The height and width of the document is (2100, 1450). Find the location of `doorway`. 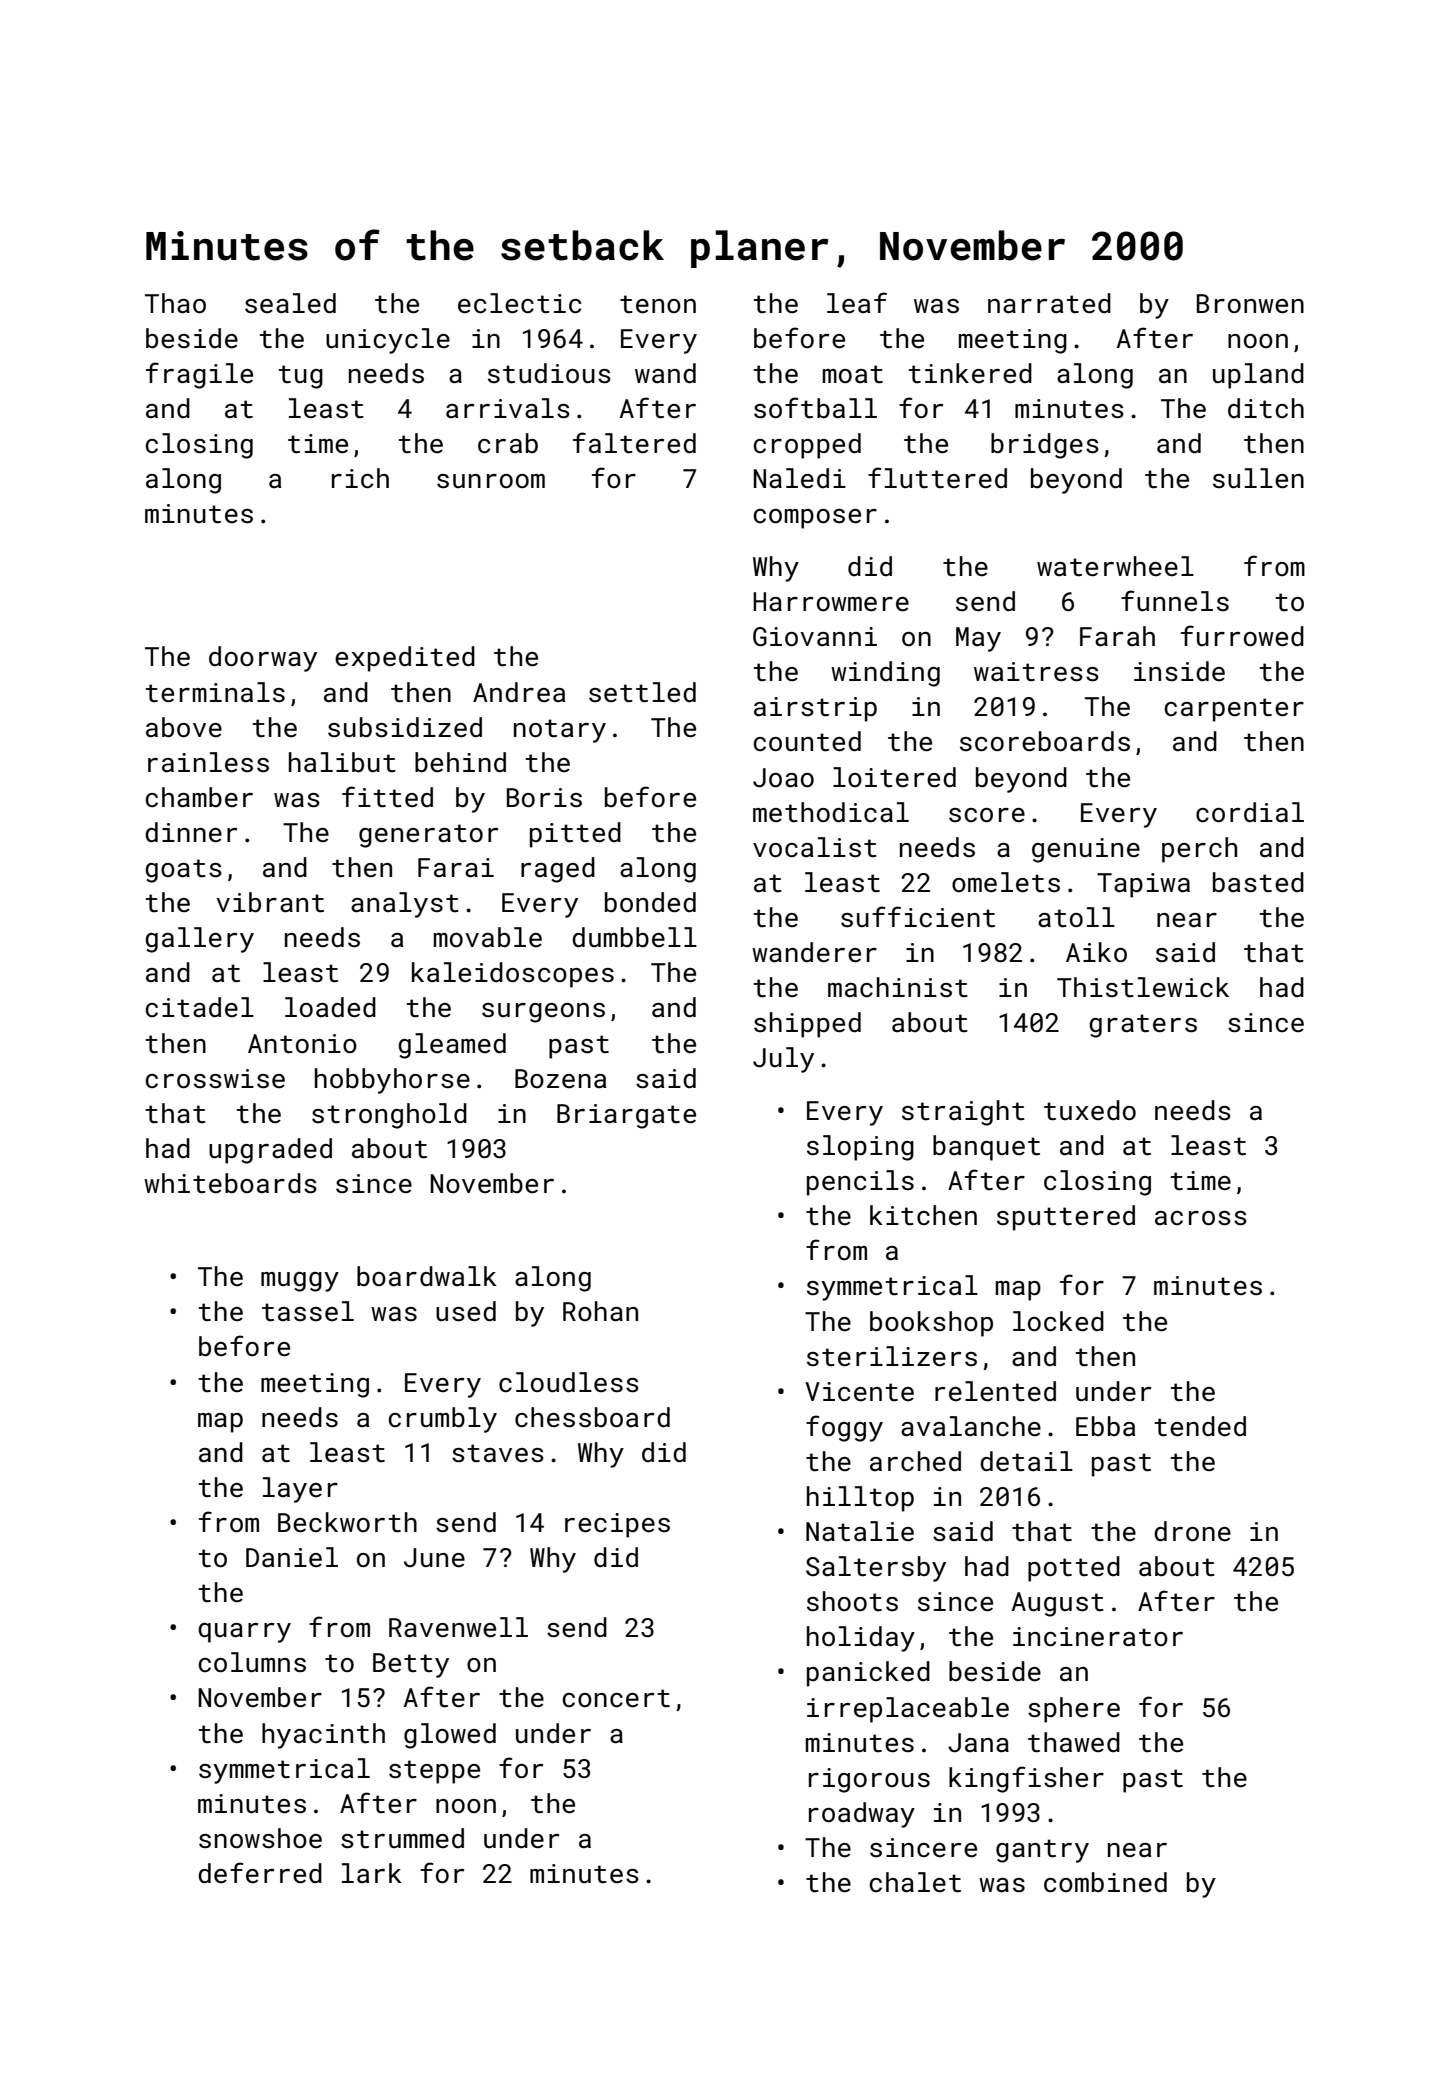

doorway is located at coordinates (263, 659).
